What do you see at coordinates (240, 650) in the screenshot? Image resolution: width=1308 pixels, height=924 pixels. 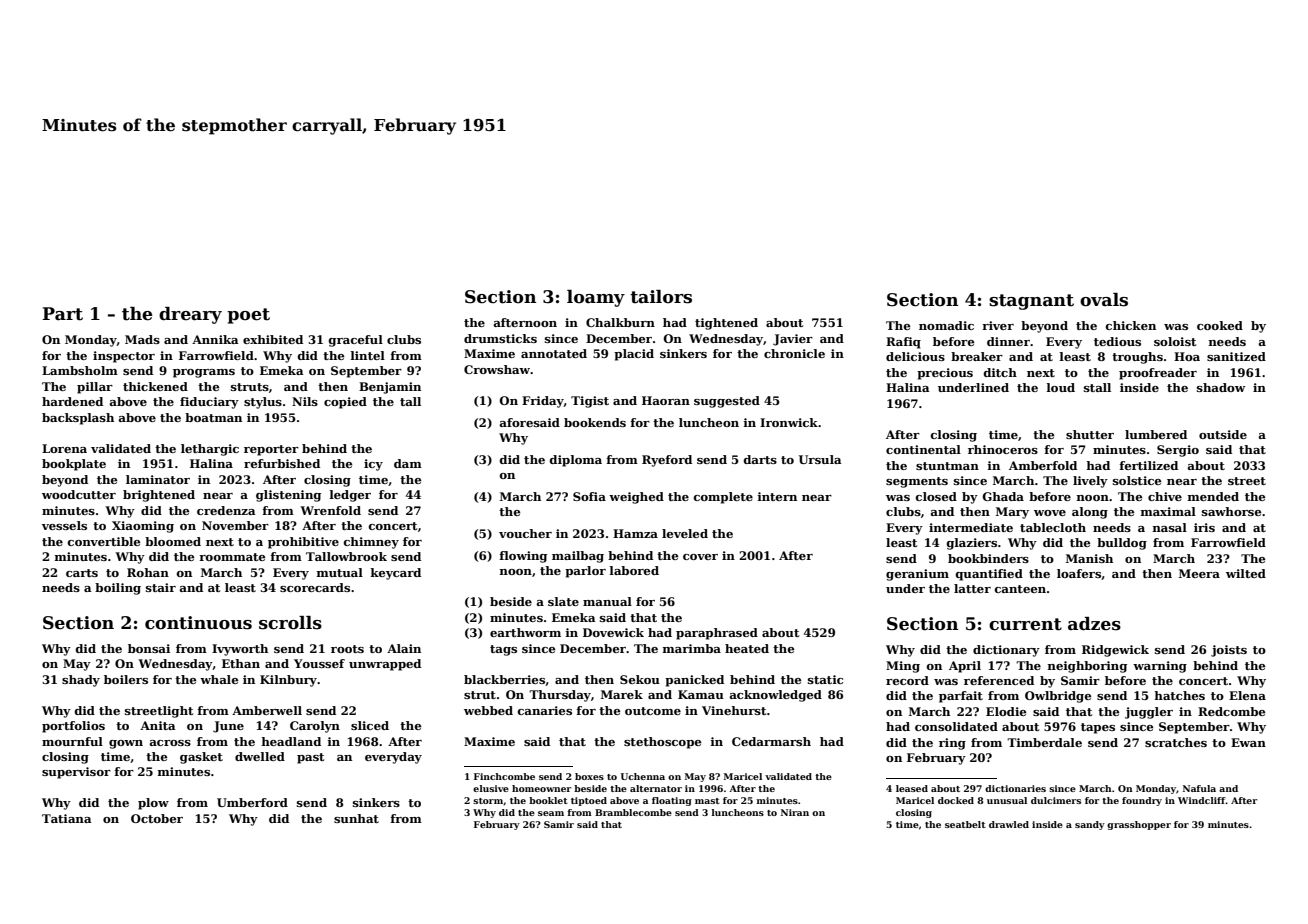 I see `Ivyworth` at bounding box center [240, 650].
